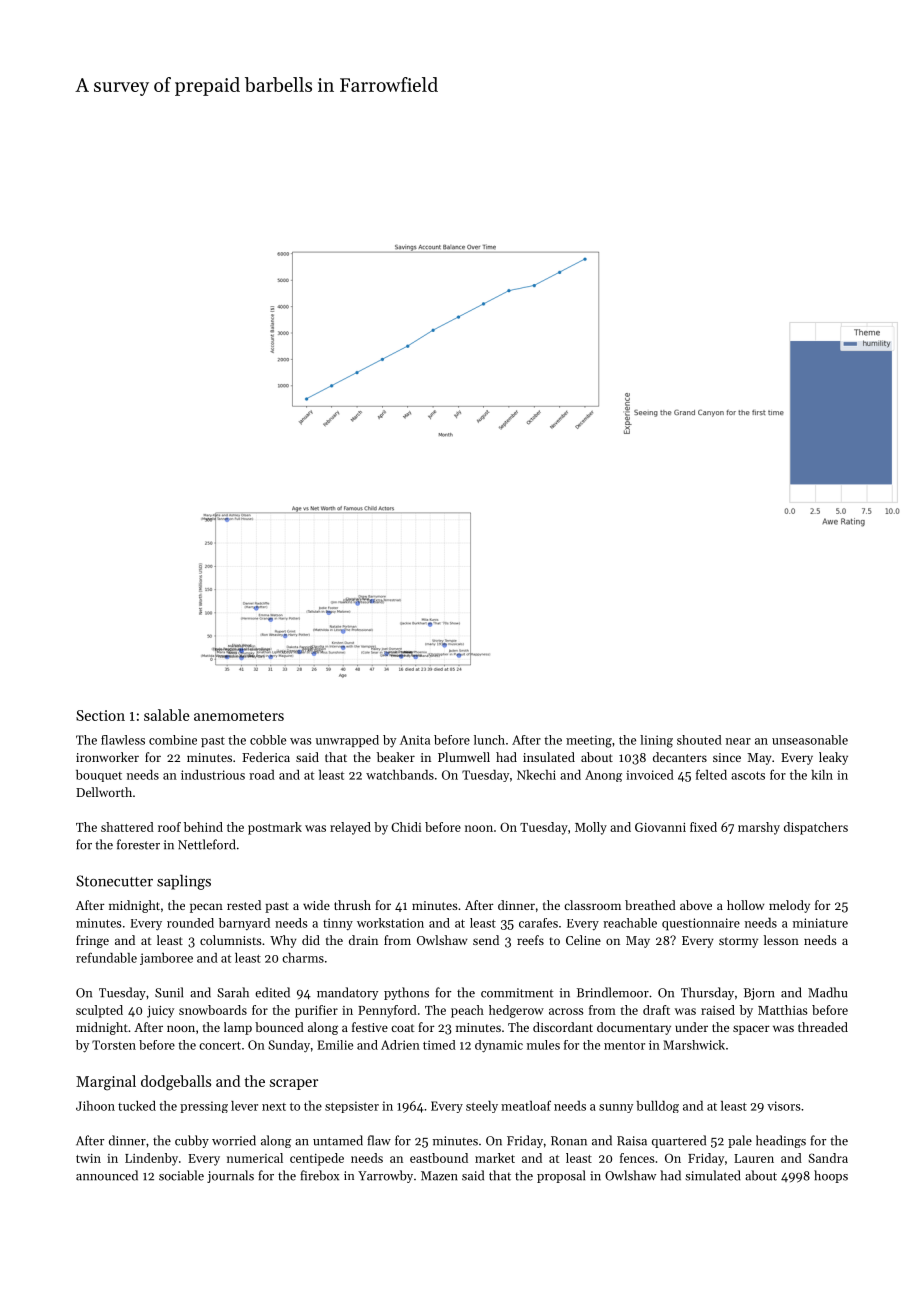  What do you see at coordinates (169, 992) in the image?
I see `Sunil` at bounding box center [169, 992].
